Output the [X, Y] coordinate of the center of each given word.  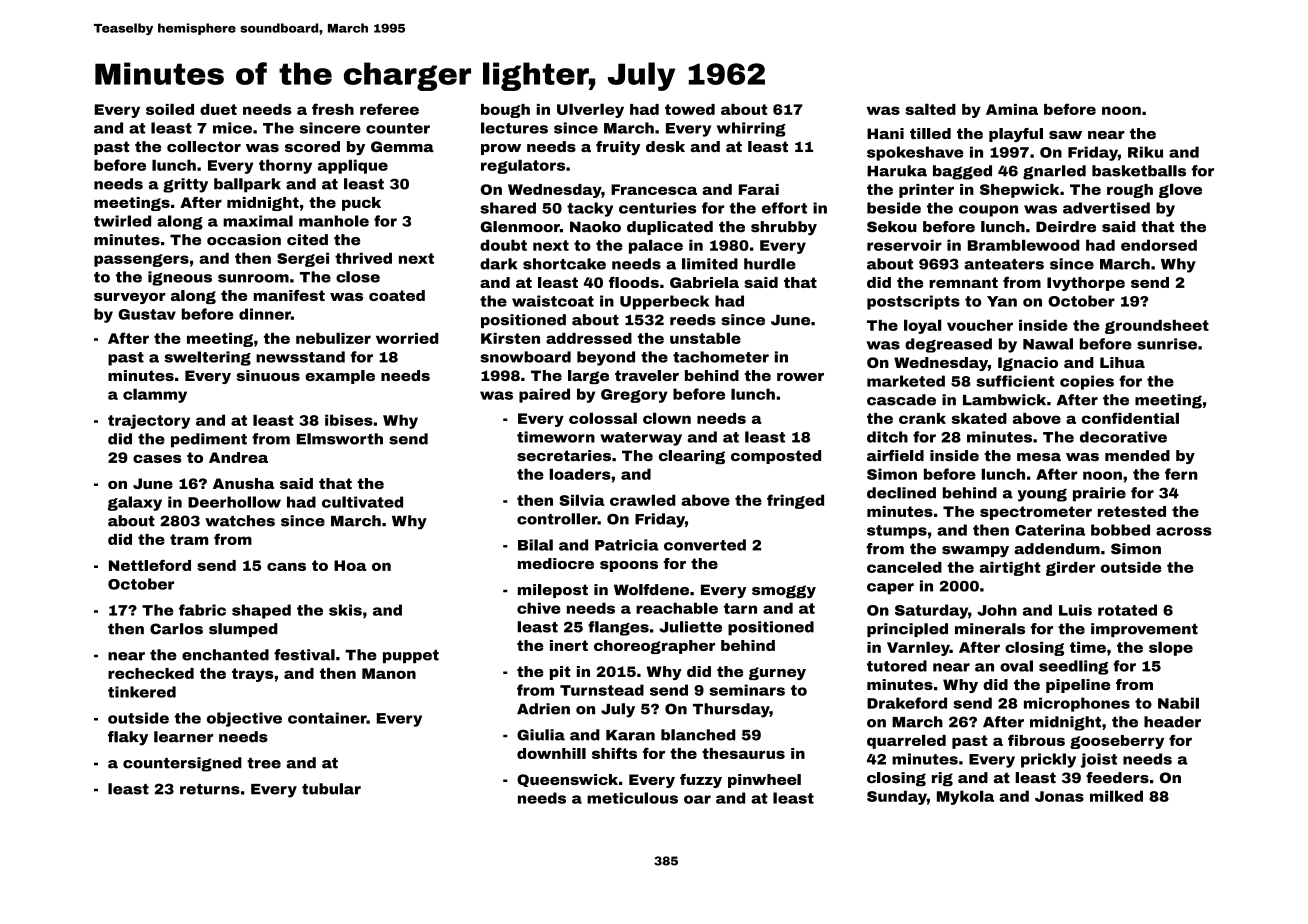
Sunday [897, 797]
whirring [751, 129]
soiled [170, 109]
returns [210, 789]
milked [1116, 796]
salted [930, 109]
